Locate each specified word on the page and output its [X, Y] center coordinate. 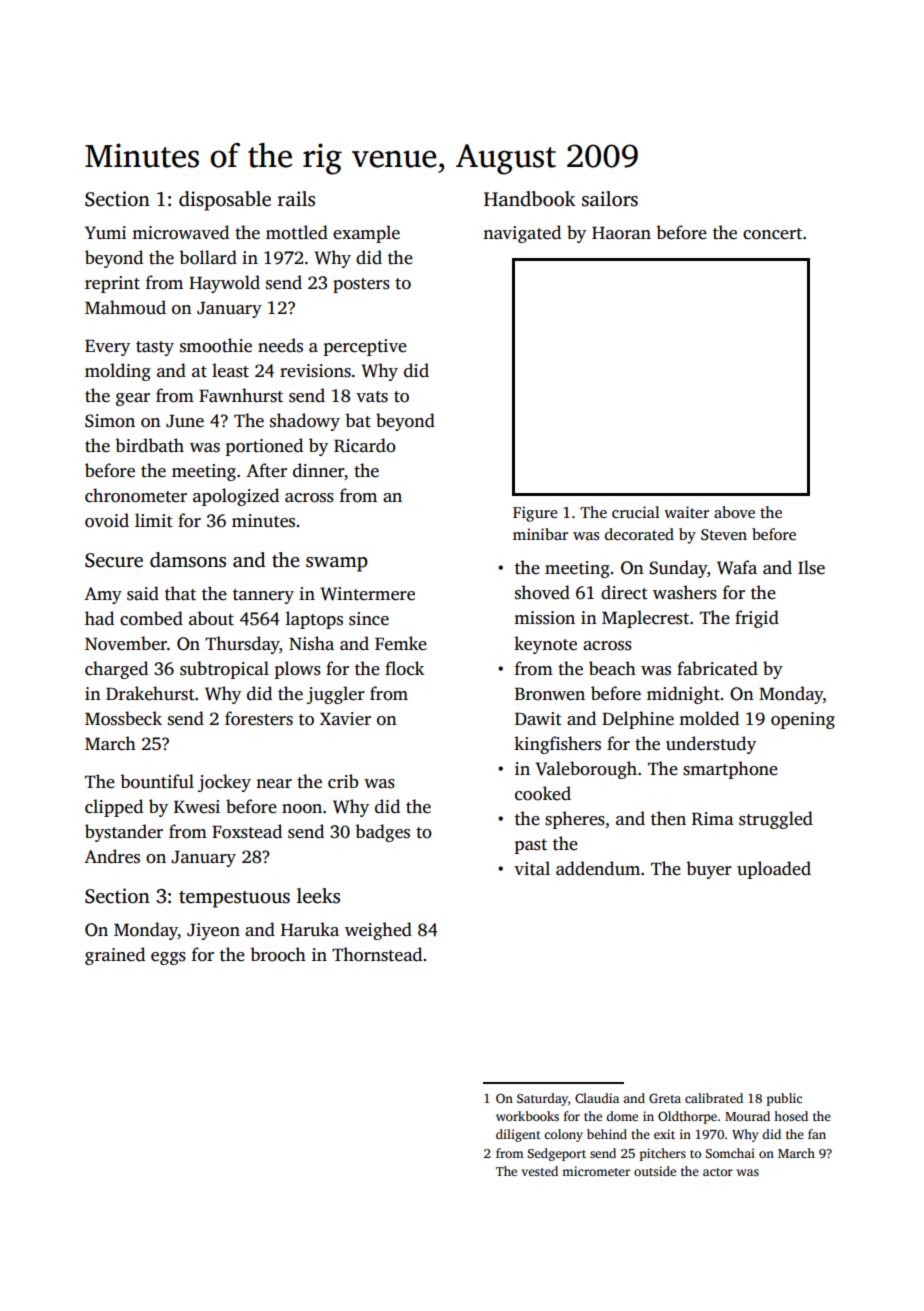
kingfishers [557, 745]
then [668, 818]
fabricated [717, 668]
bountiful [157, 781]
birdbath [149, 445]
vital [532, 868]
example [366, 234]
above [734, 512]
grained [115, 956]
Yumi [105, 233]
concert [772, 234]
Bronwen [550, 694]
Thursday [242, 645]
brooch [278, 954]
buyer [709, 870]
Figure [535, 514]
